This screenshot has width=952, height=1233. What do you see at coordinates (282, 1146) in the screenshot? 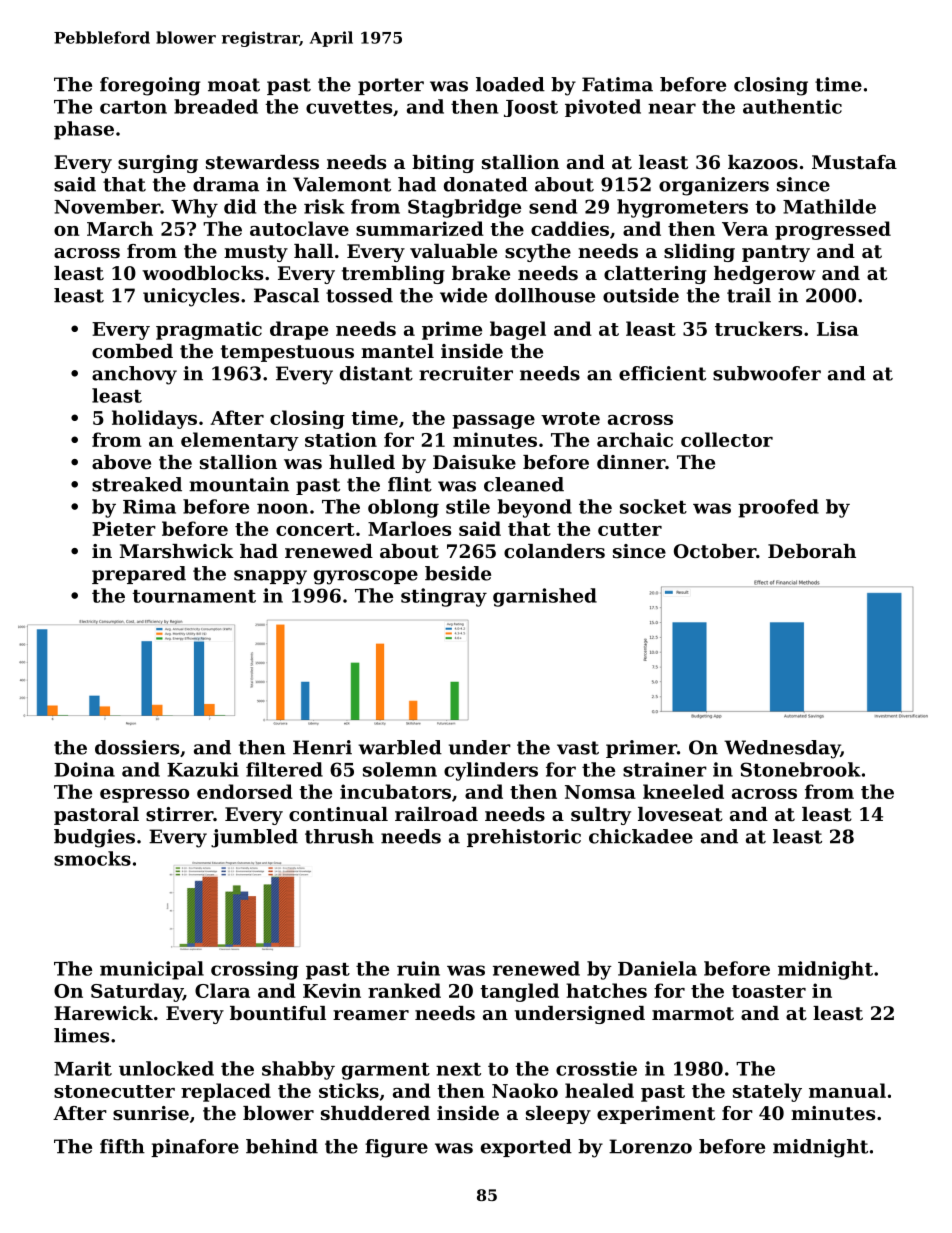
I see `behind` at bounding box center [282, 1146].
